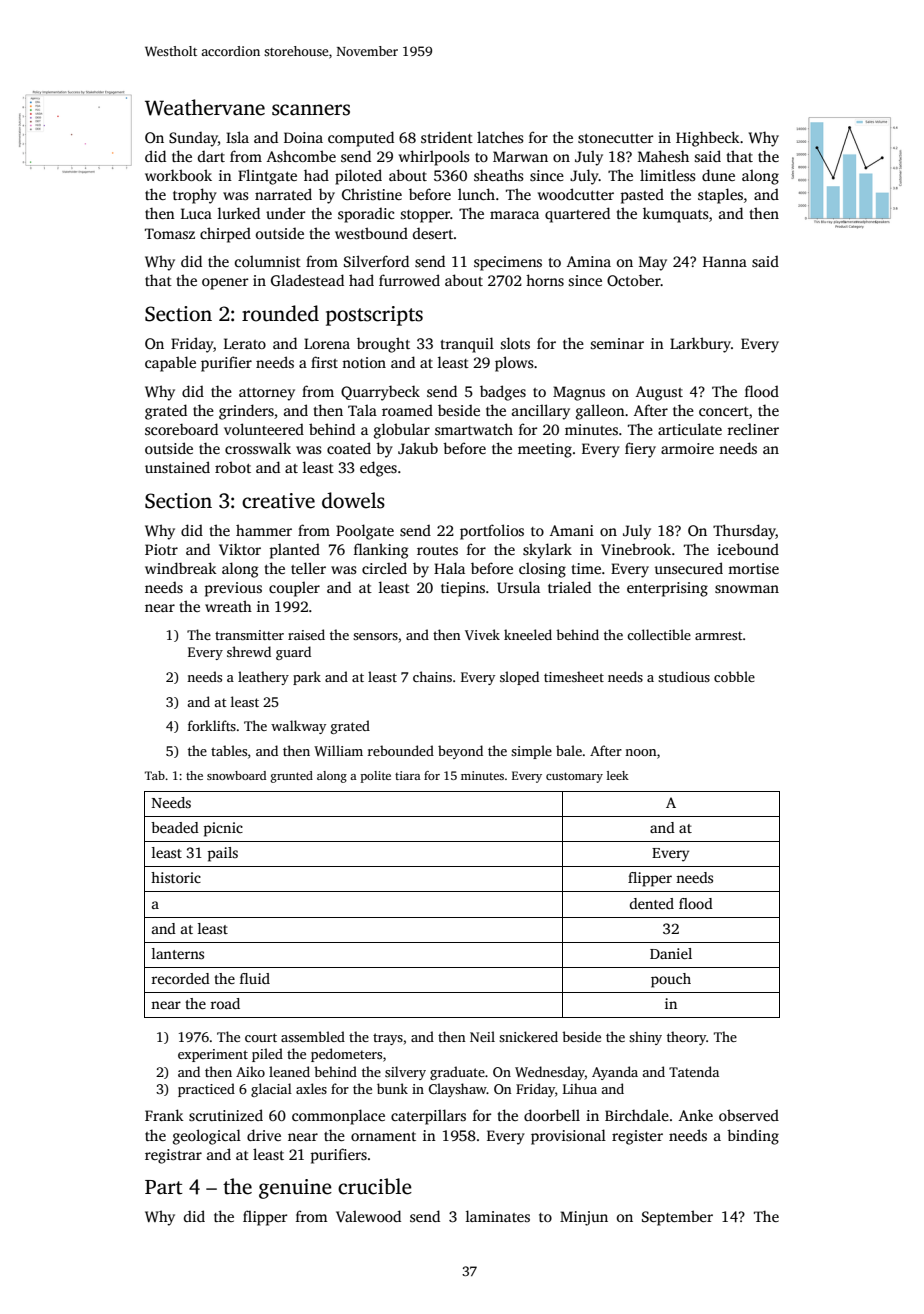 This screenshot has height=1314, width=924. I want to click on cobble, so click(734, 676).
